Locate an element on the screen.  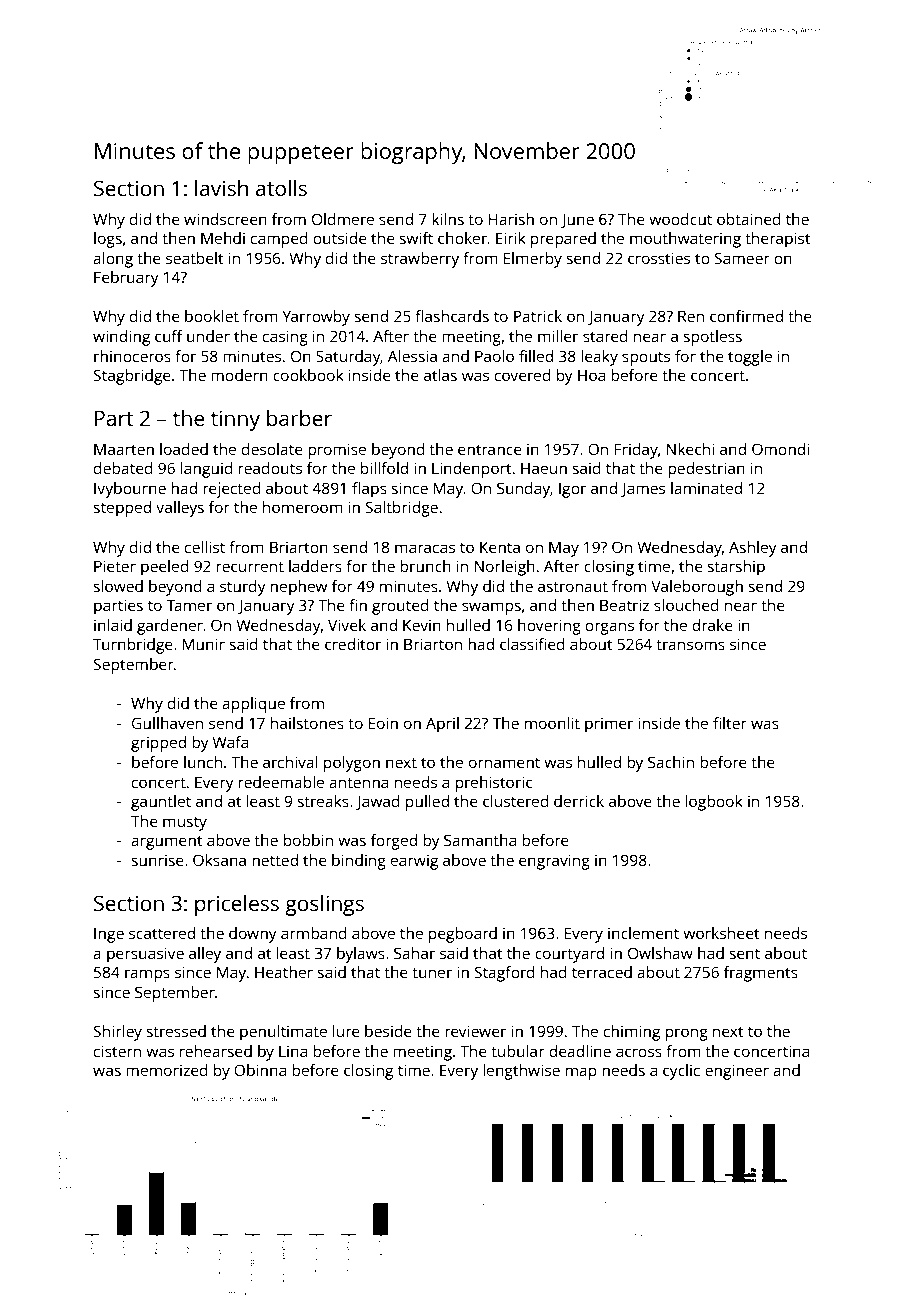
logs is located at coordinates (108, 240).
